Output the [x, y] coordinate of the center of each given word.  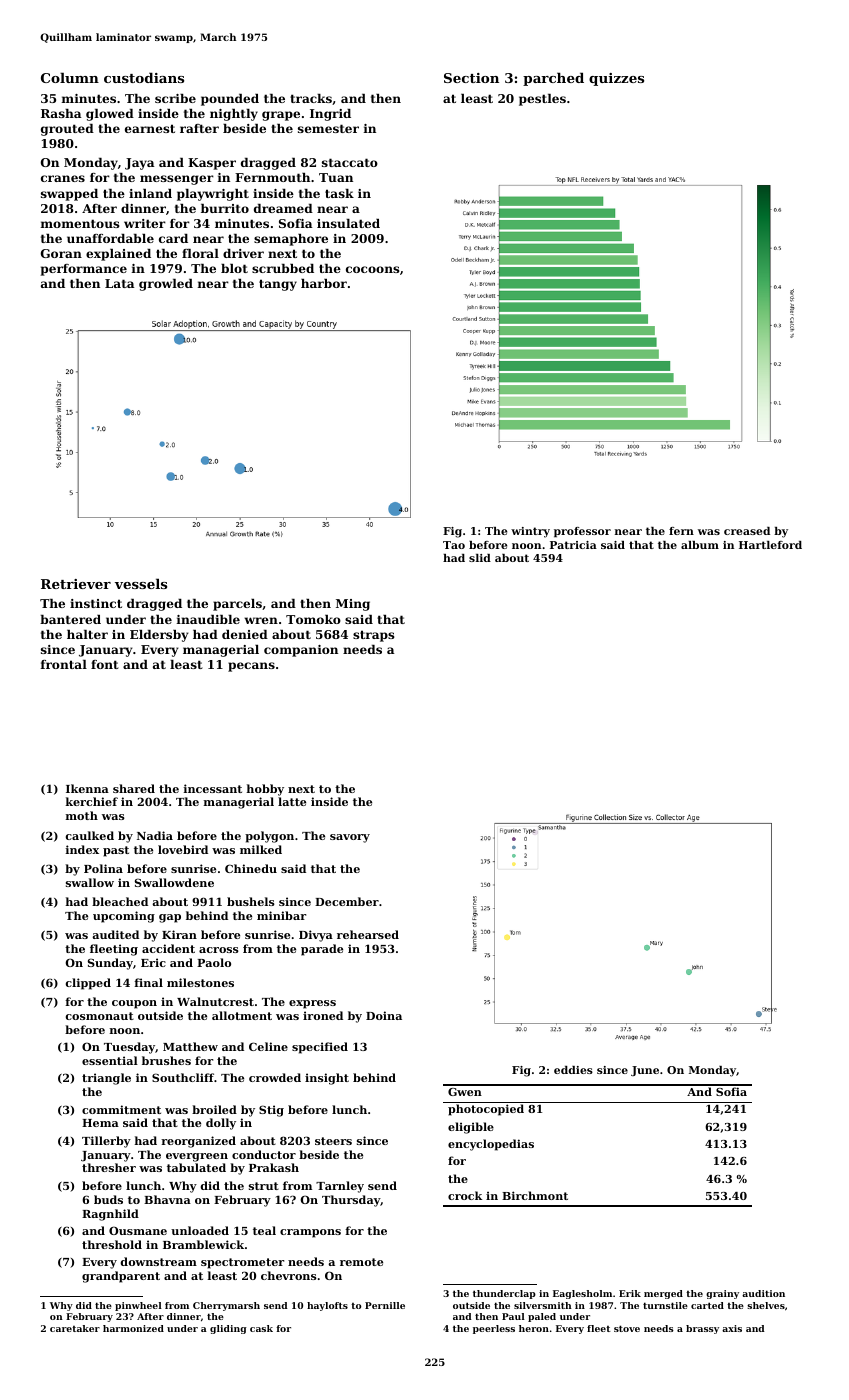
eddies [573, 1070]
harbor [324, 283]
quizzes [616, 79]
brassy [702, 1329]
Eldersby [159, 636]
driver [243, 253]
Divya [316, 936]
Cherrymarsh [226, 1306]
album [700, 545]
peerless [494, 1329]
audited [115, 934]
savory [350, 838]
